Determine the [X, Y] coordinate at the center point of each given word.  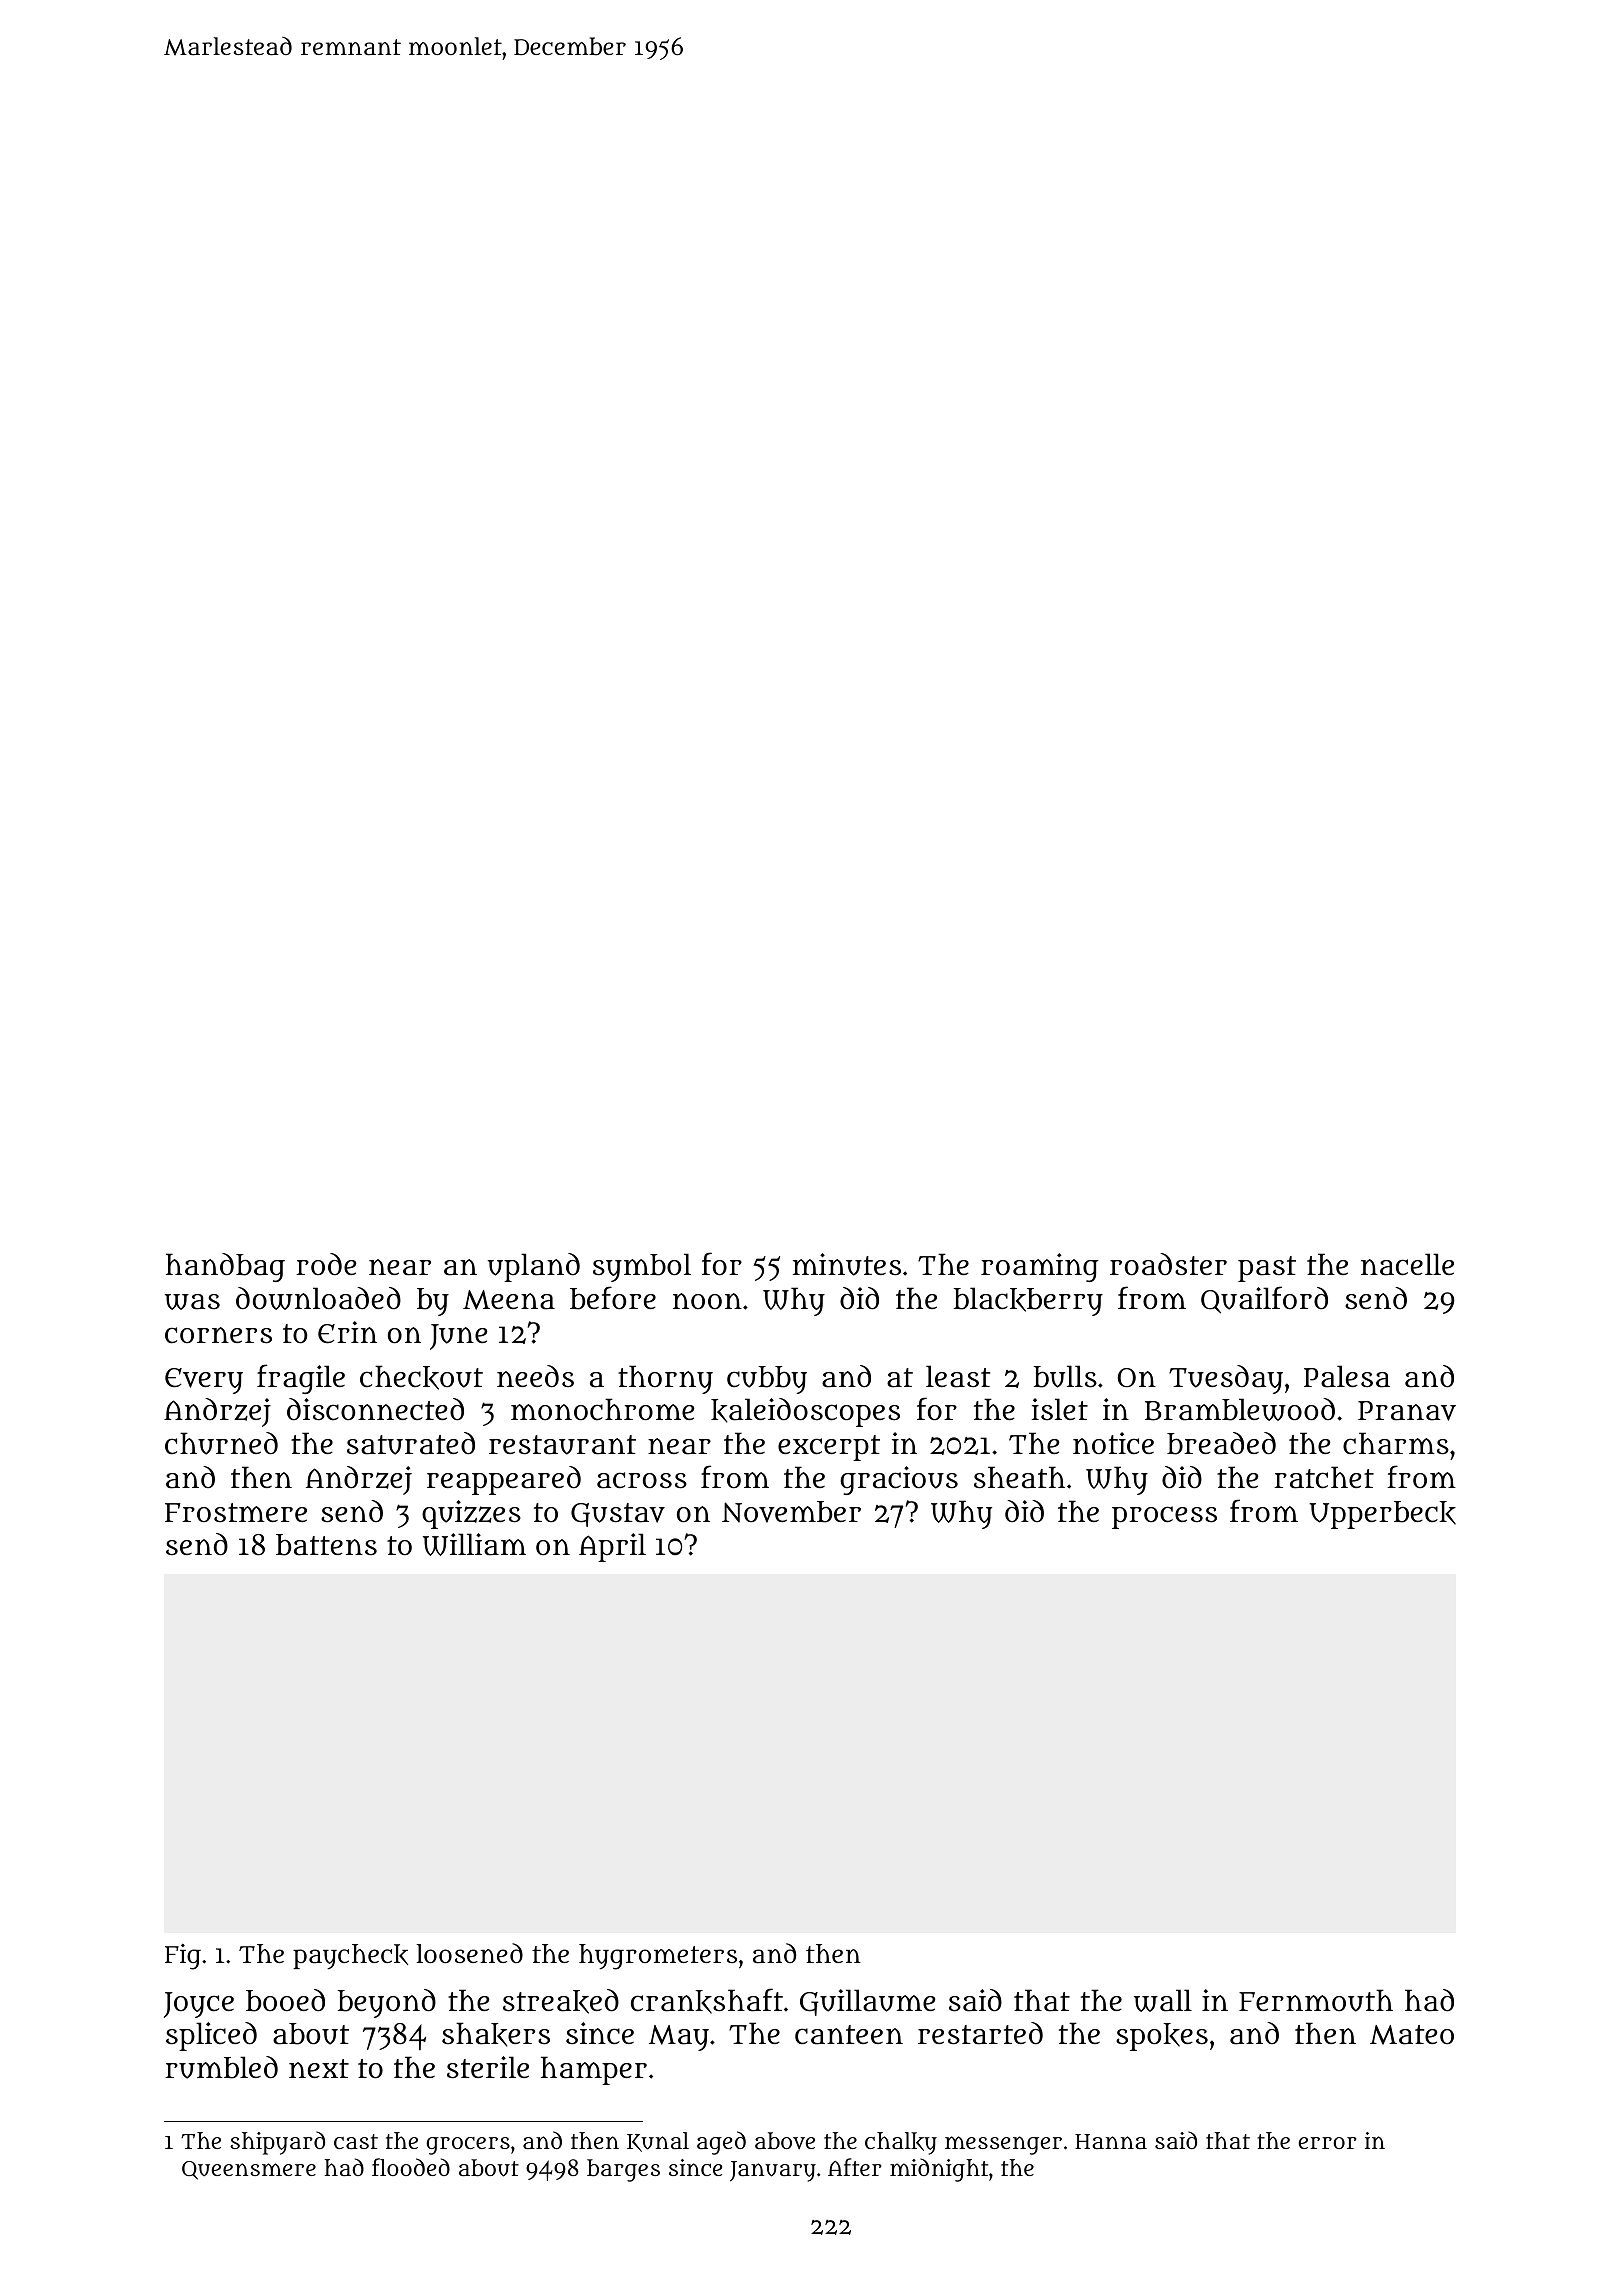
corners [218, 1335]
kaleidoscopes [805, 1412]
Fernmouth [1316, 2000]
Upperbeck [1382, 1515]
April [612, 1547]
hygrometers [658, 1957]
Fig [183, 1957]
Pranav [1407, 1411]
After [855, 2167]
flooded [411, 2167]
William [474, 1544]
